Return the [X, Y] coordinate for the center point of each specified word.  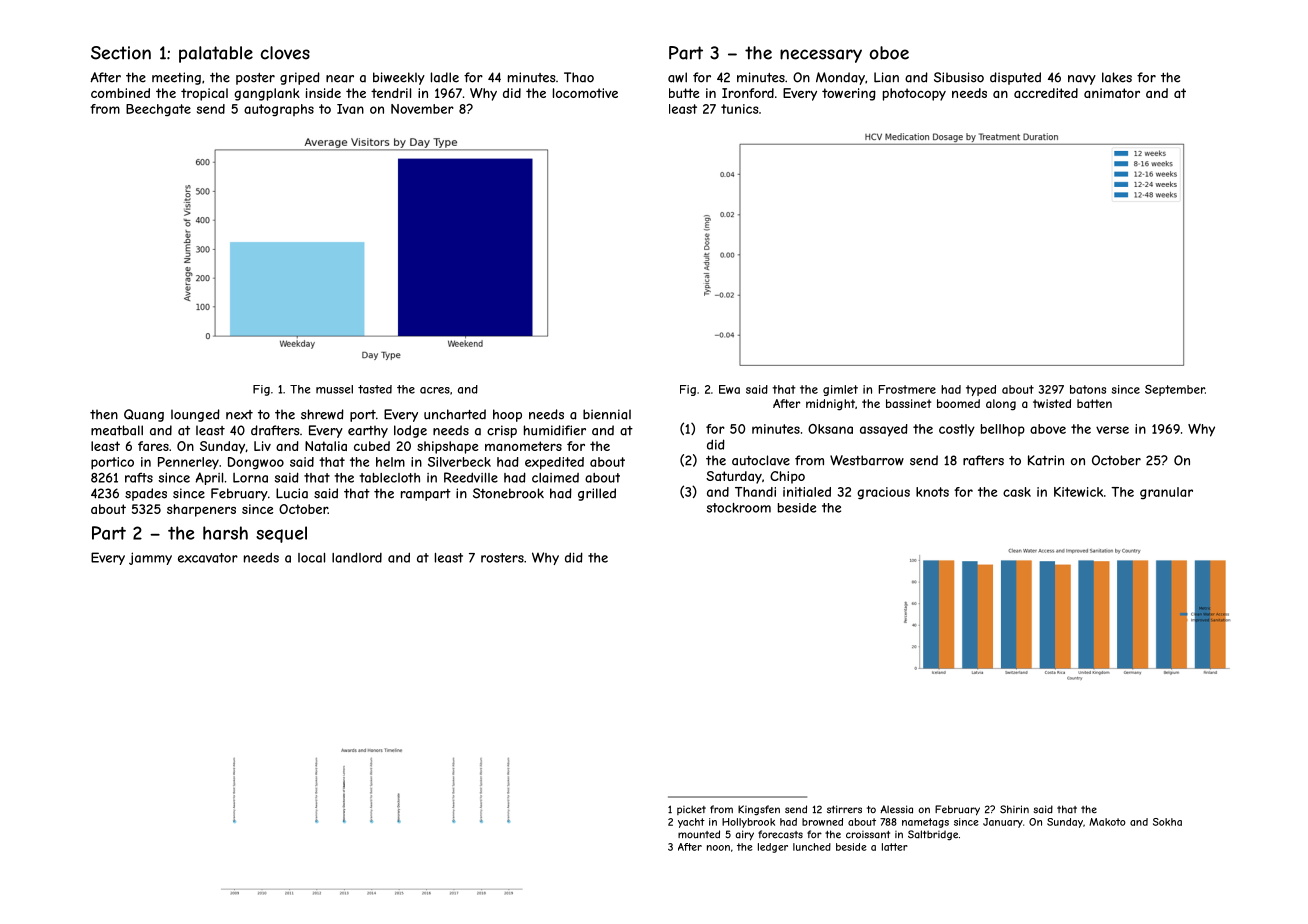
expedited [554, 463]
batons [1088, 389]
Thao [579, 77]
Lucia [292, 493]
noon [718, 848]
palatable [216, 54]
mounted [699, 834]
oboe [889, 53]
